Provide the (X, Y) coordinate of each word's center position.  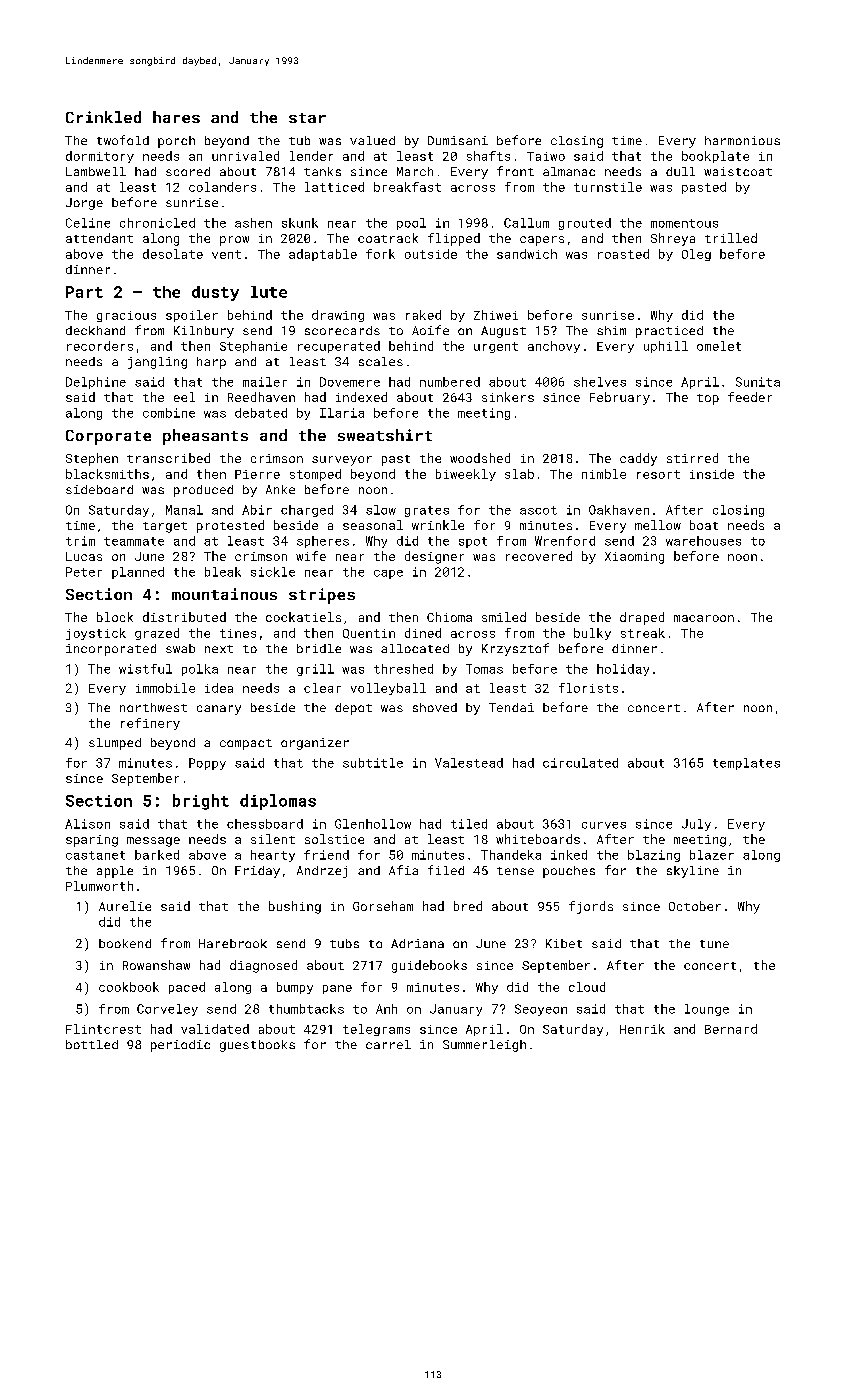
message (153, 842)
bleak (223, 572)
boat (704, 525)
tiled (469, 824)
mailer (265, 382)
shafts (488, 156)
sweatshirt (385, 435)
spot (473, 542)
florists (588, 688)
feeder (750, 397)
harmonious (742, 140)
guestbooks (257, 1046)
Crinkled (103, 117)
